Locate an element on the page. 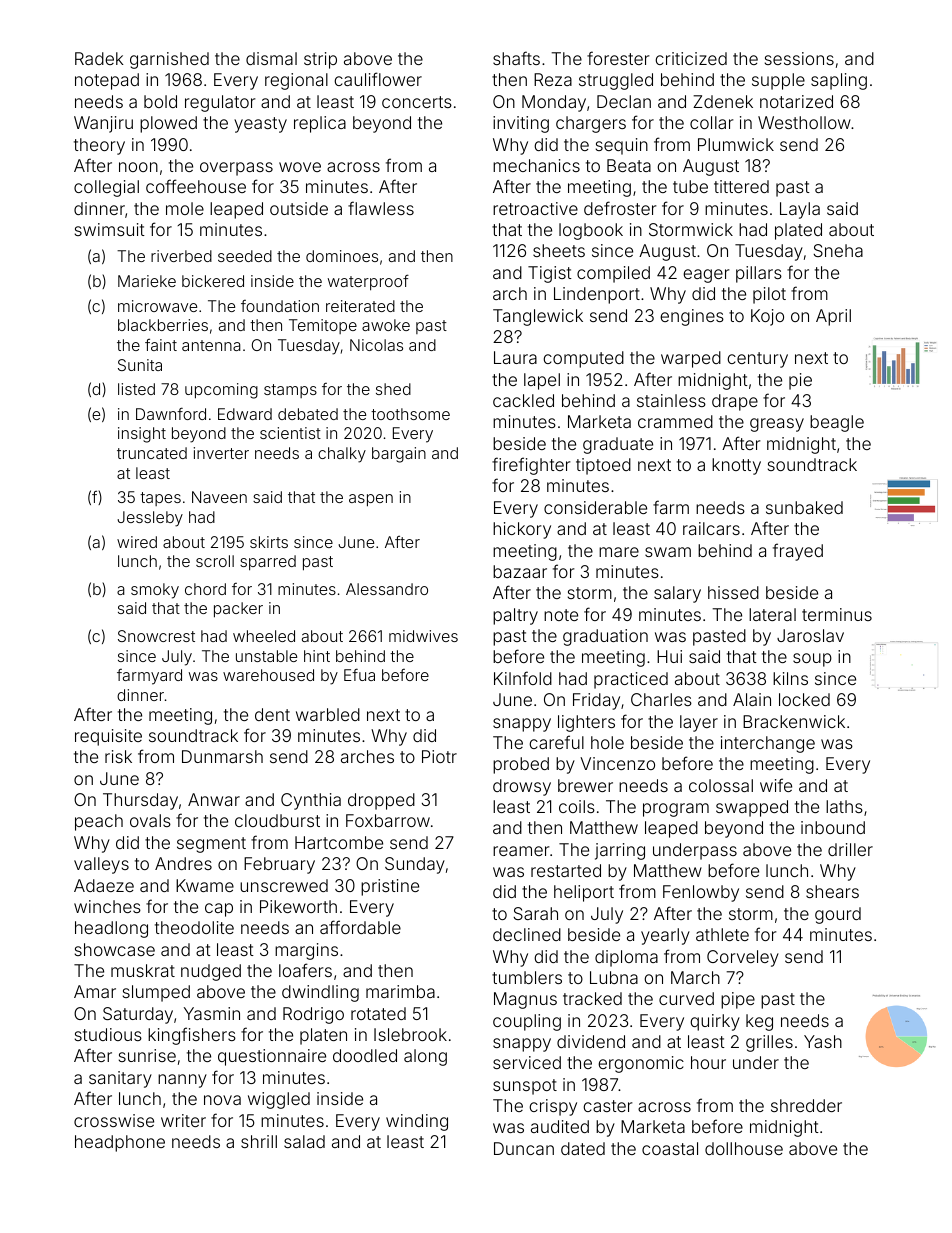 This page has width=952, height=1233. Sunita is located at coordinates (140, 365).
